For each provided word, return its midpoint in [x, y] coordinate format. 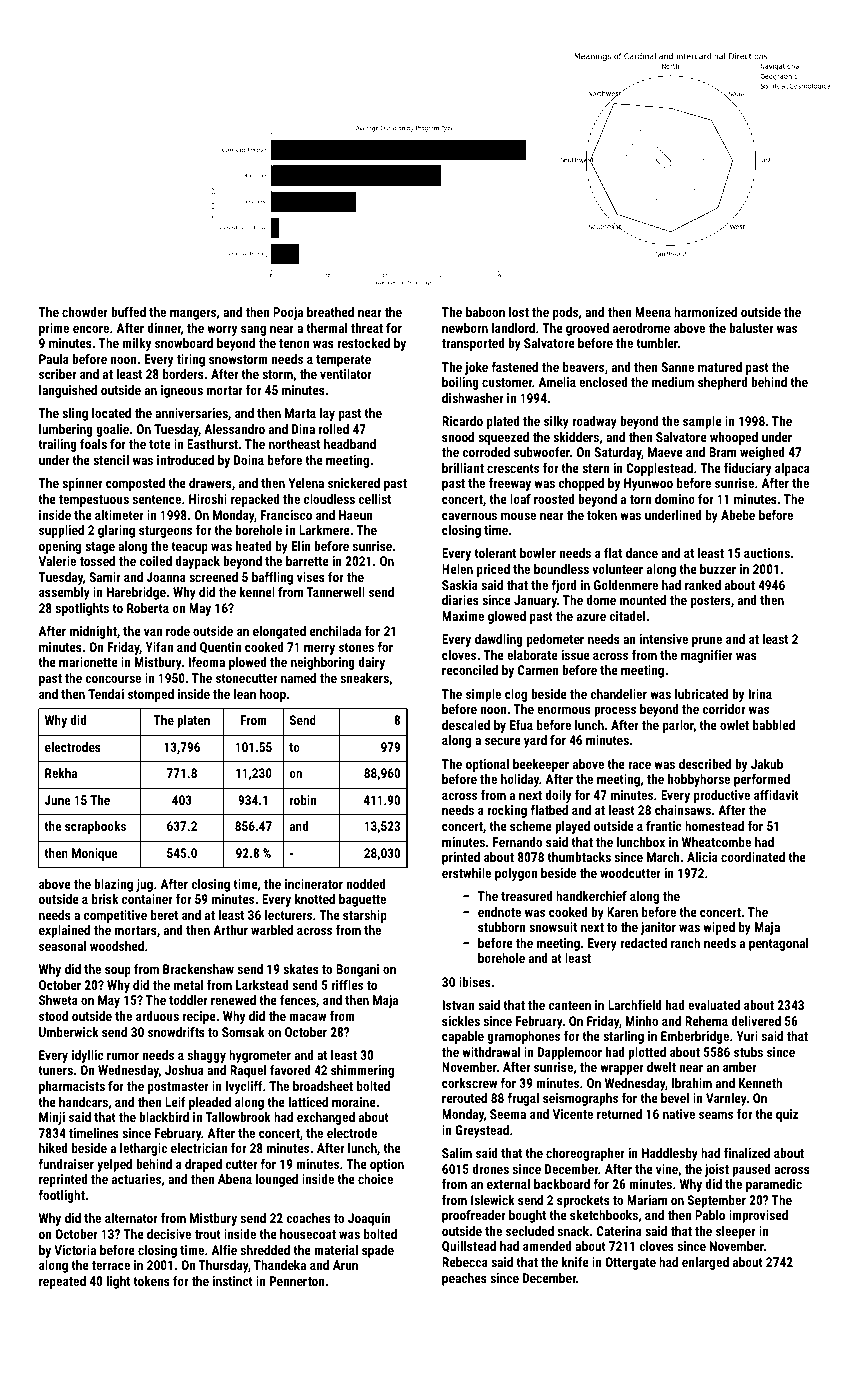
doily [558, 796]
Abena [235, 1179]
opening [60, 547]
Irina [760, 694]
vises [311, 577]
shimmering [362, 1071]
